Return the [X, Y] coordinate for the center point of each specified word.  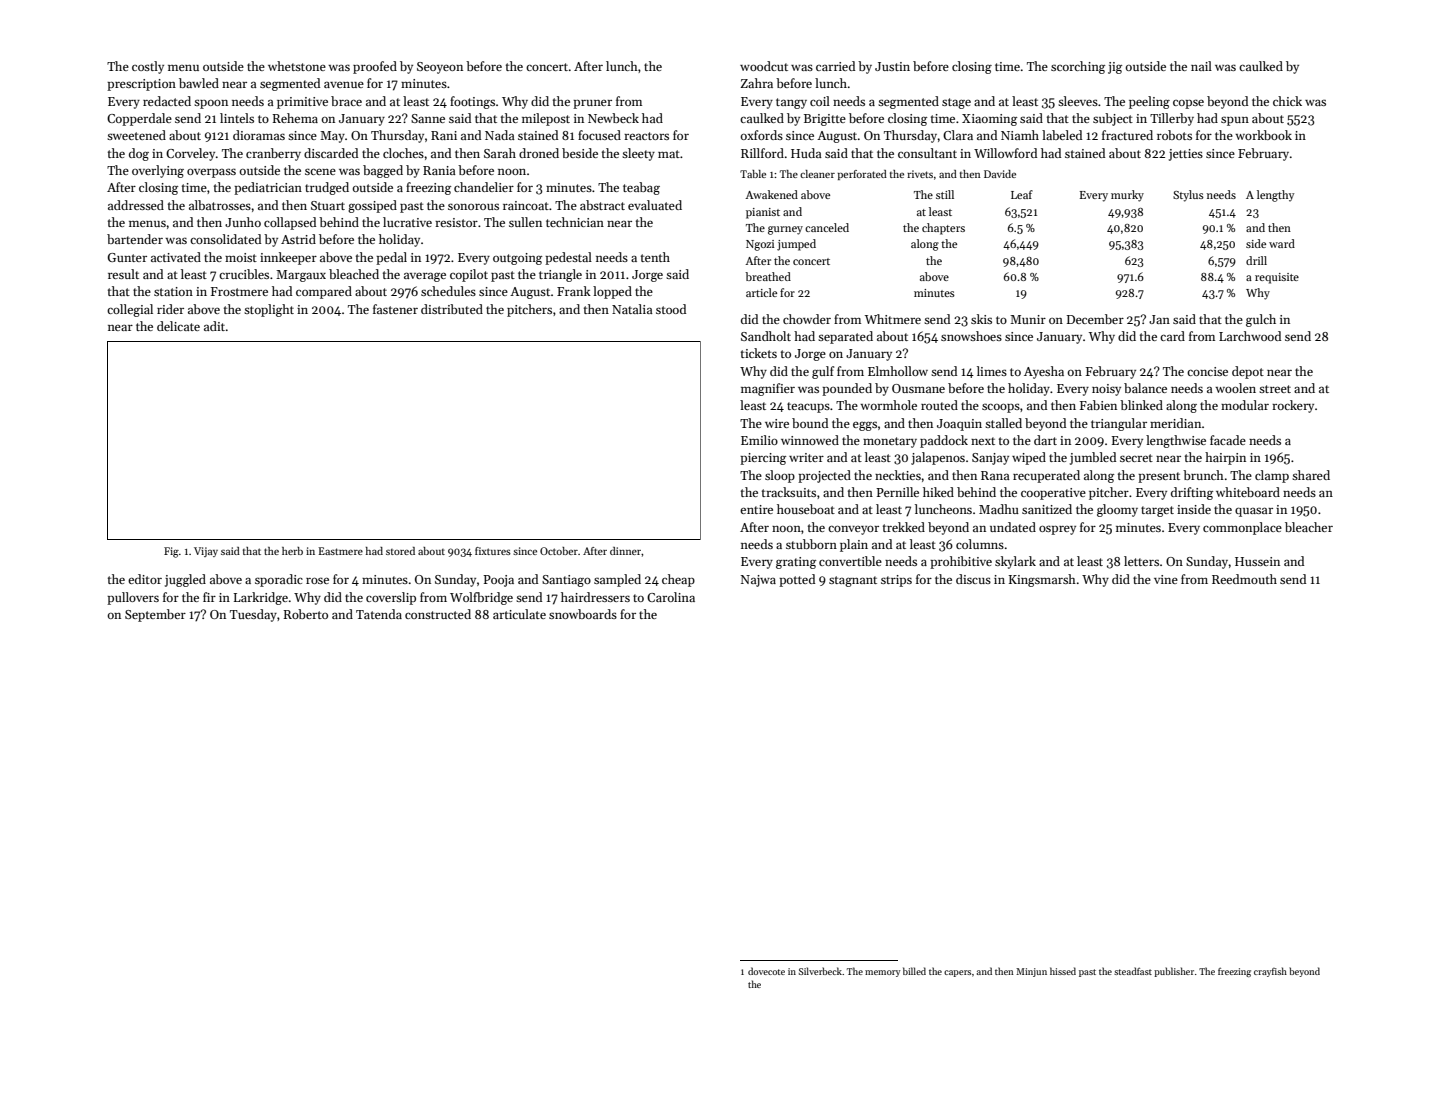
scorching [1078, 67]
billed [914, 971]
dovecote [766, 971]
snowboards [583, 614]
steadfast [1133, 971]
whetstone [297, 66]
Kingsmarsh [1042, 580]
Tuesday [253, 615]
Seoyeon [440, 68]
